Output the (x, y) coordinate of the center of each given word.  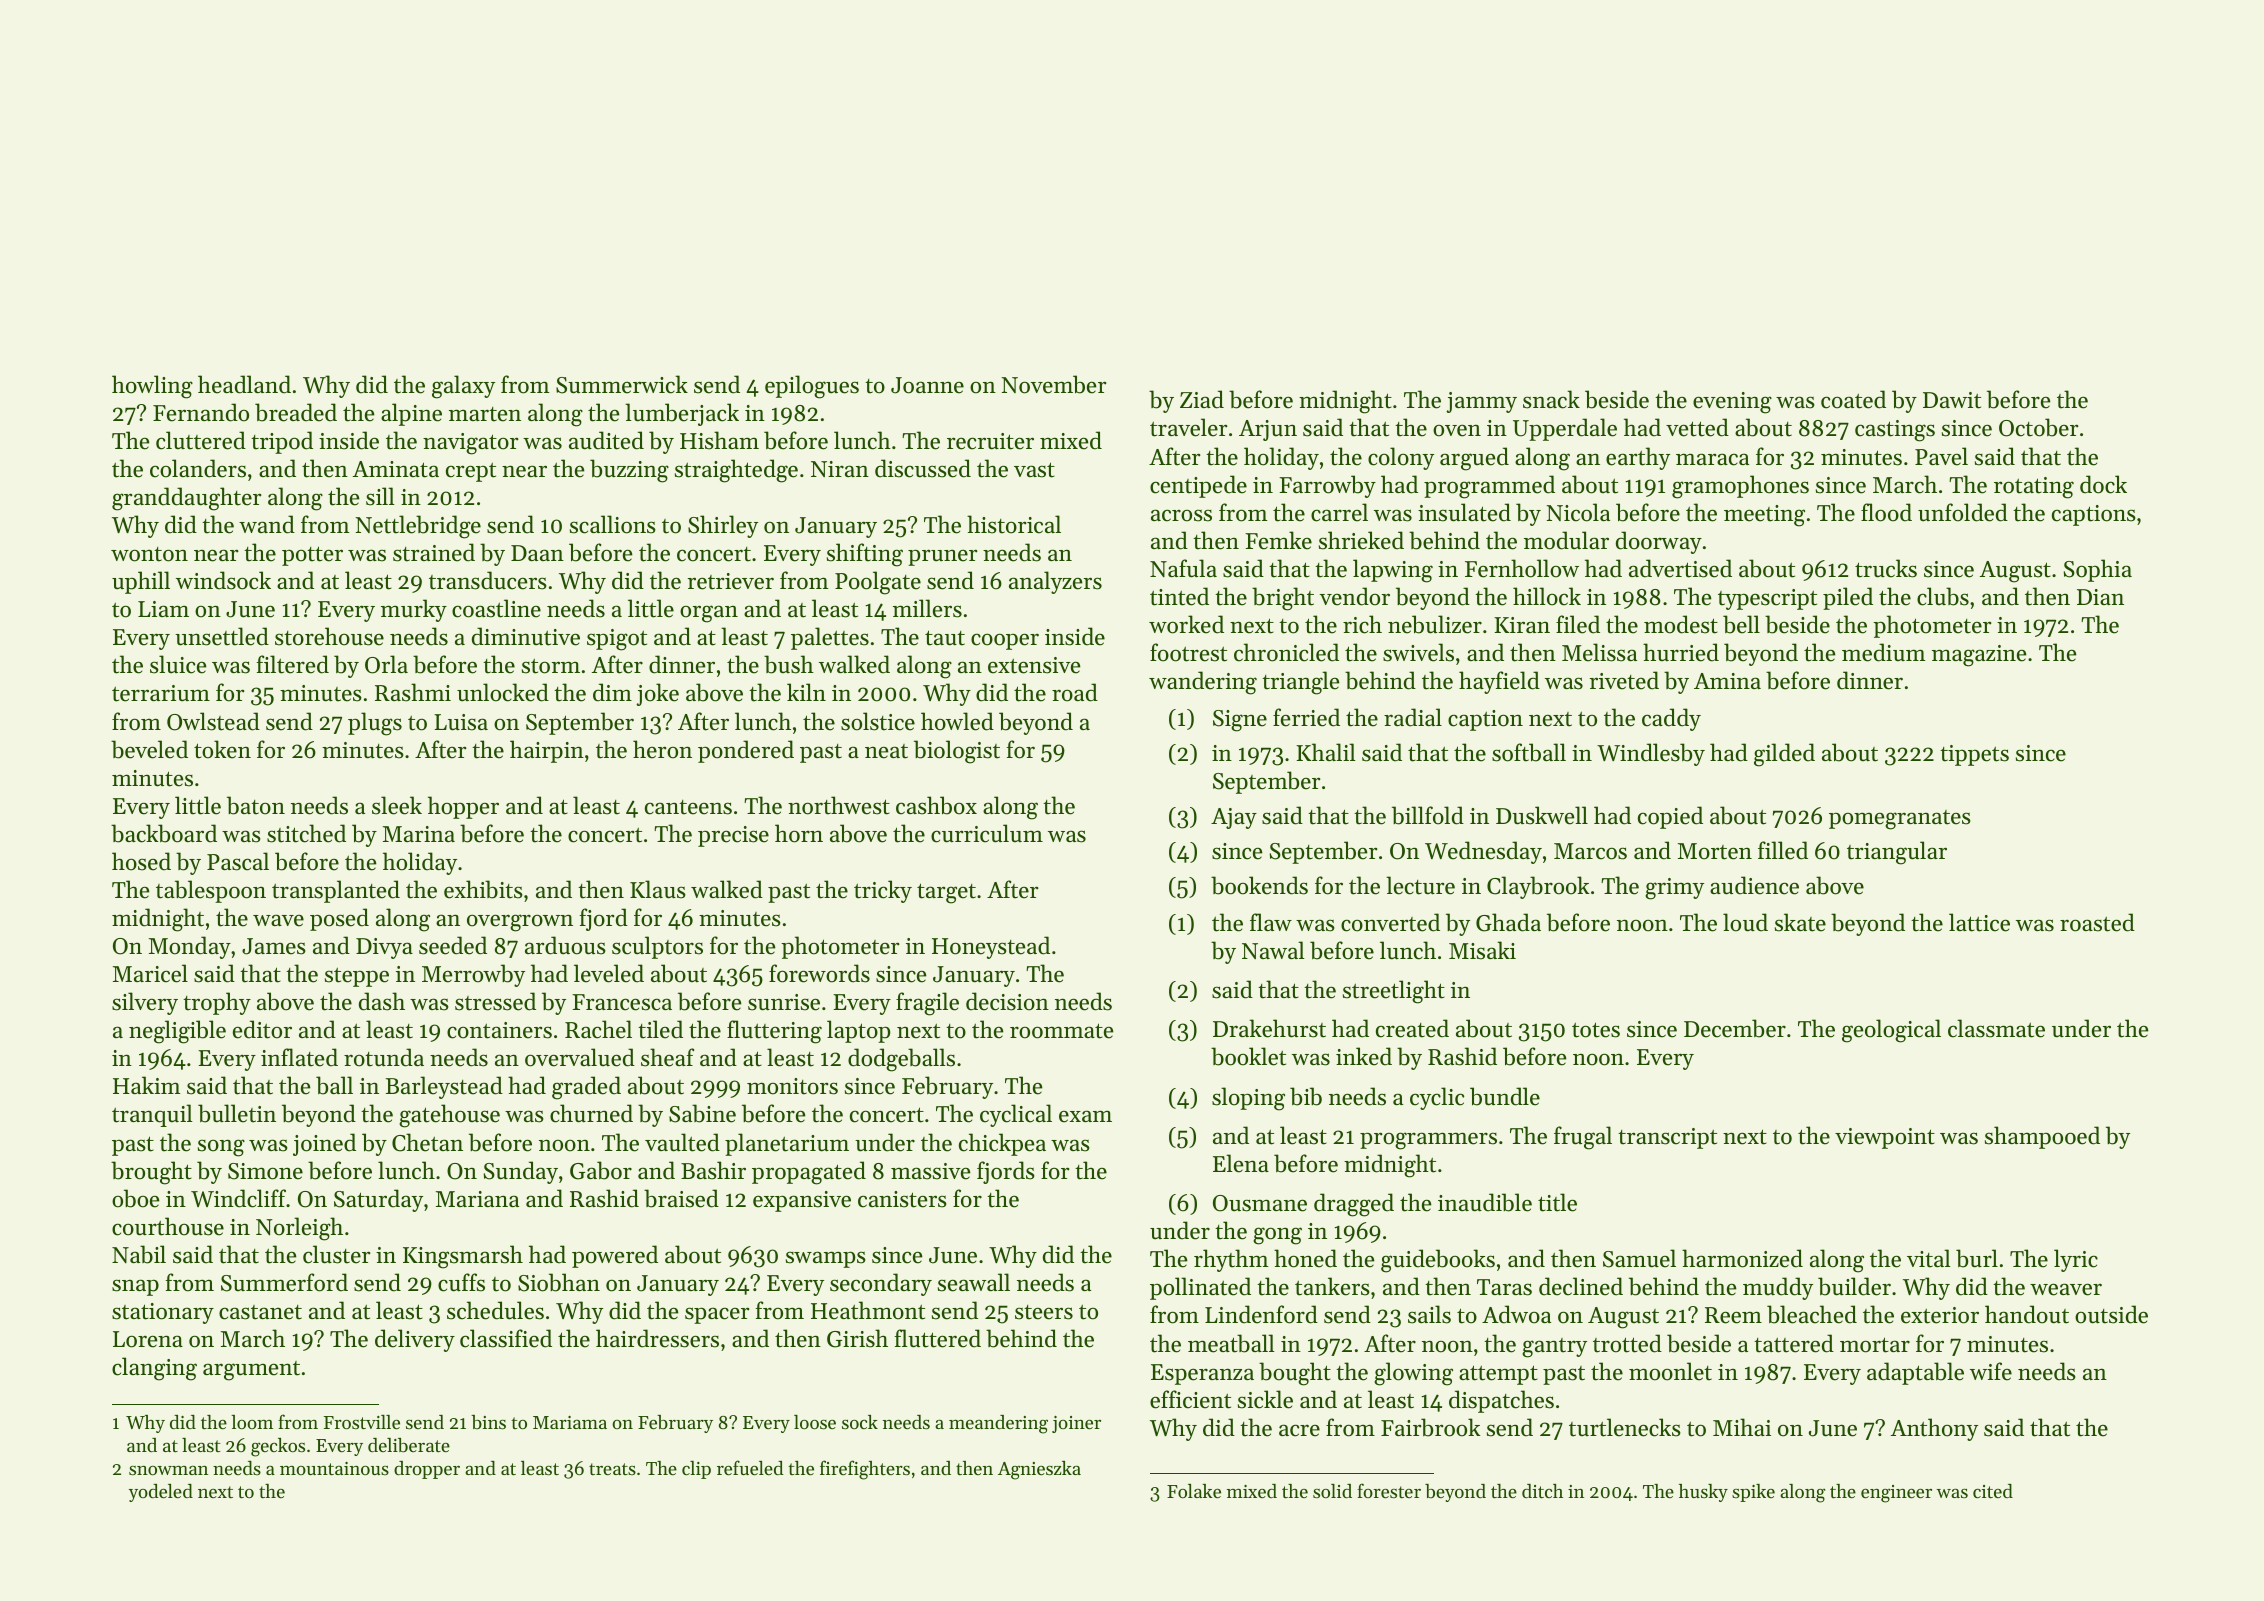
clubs (1943, 596)
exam (1085, 1116)
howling (152, 387)
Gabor (601, 1170)
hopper (463, 807)
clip (696, 1470)
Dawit (1952, 400)
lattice (1979, 922)
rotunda (384, 1057)
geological (1891, 1031)
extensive (1034, 665)
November (1053, 384)
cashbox (936, 805)
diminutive (526, 636)
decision (1007, 1001)
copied (1670, 817)
